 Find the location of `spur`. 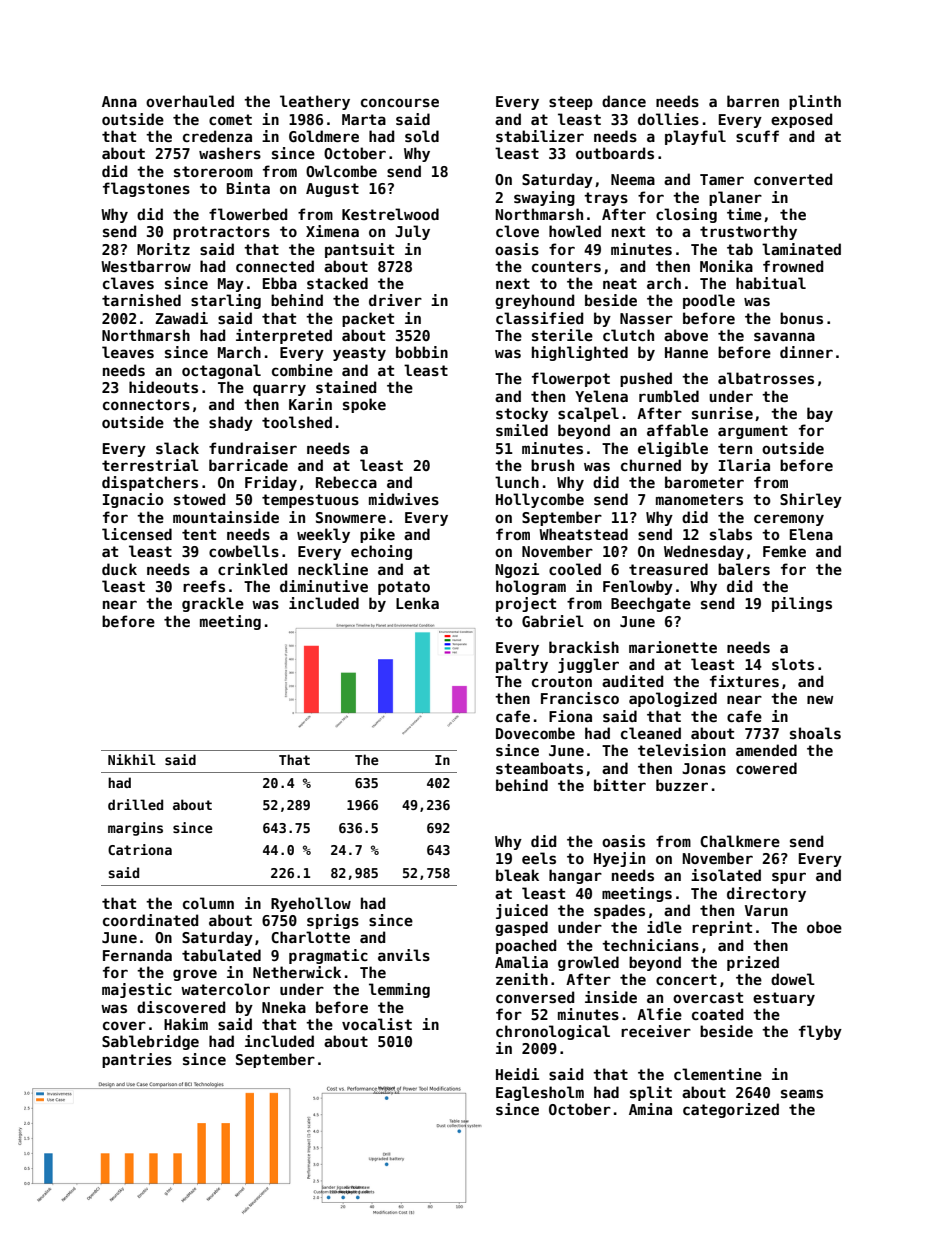

spur is located at coordinates (789, 878).
